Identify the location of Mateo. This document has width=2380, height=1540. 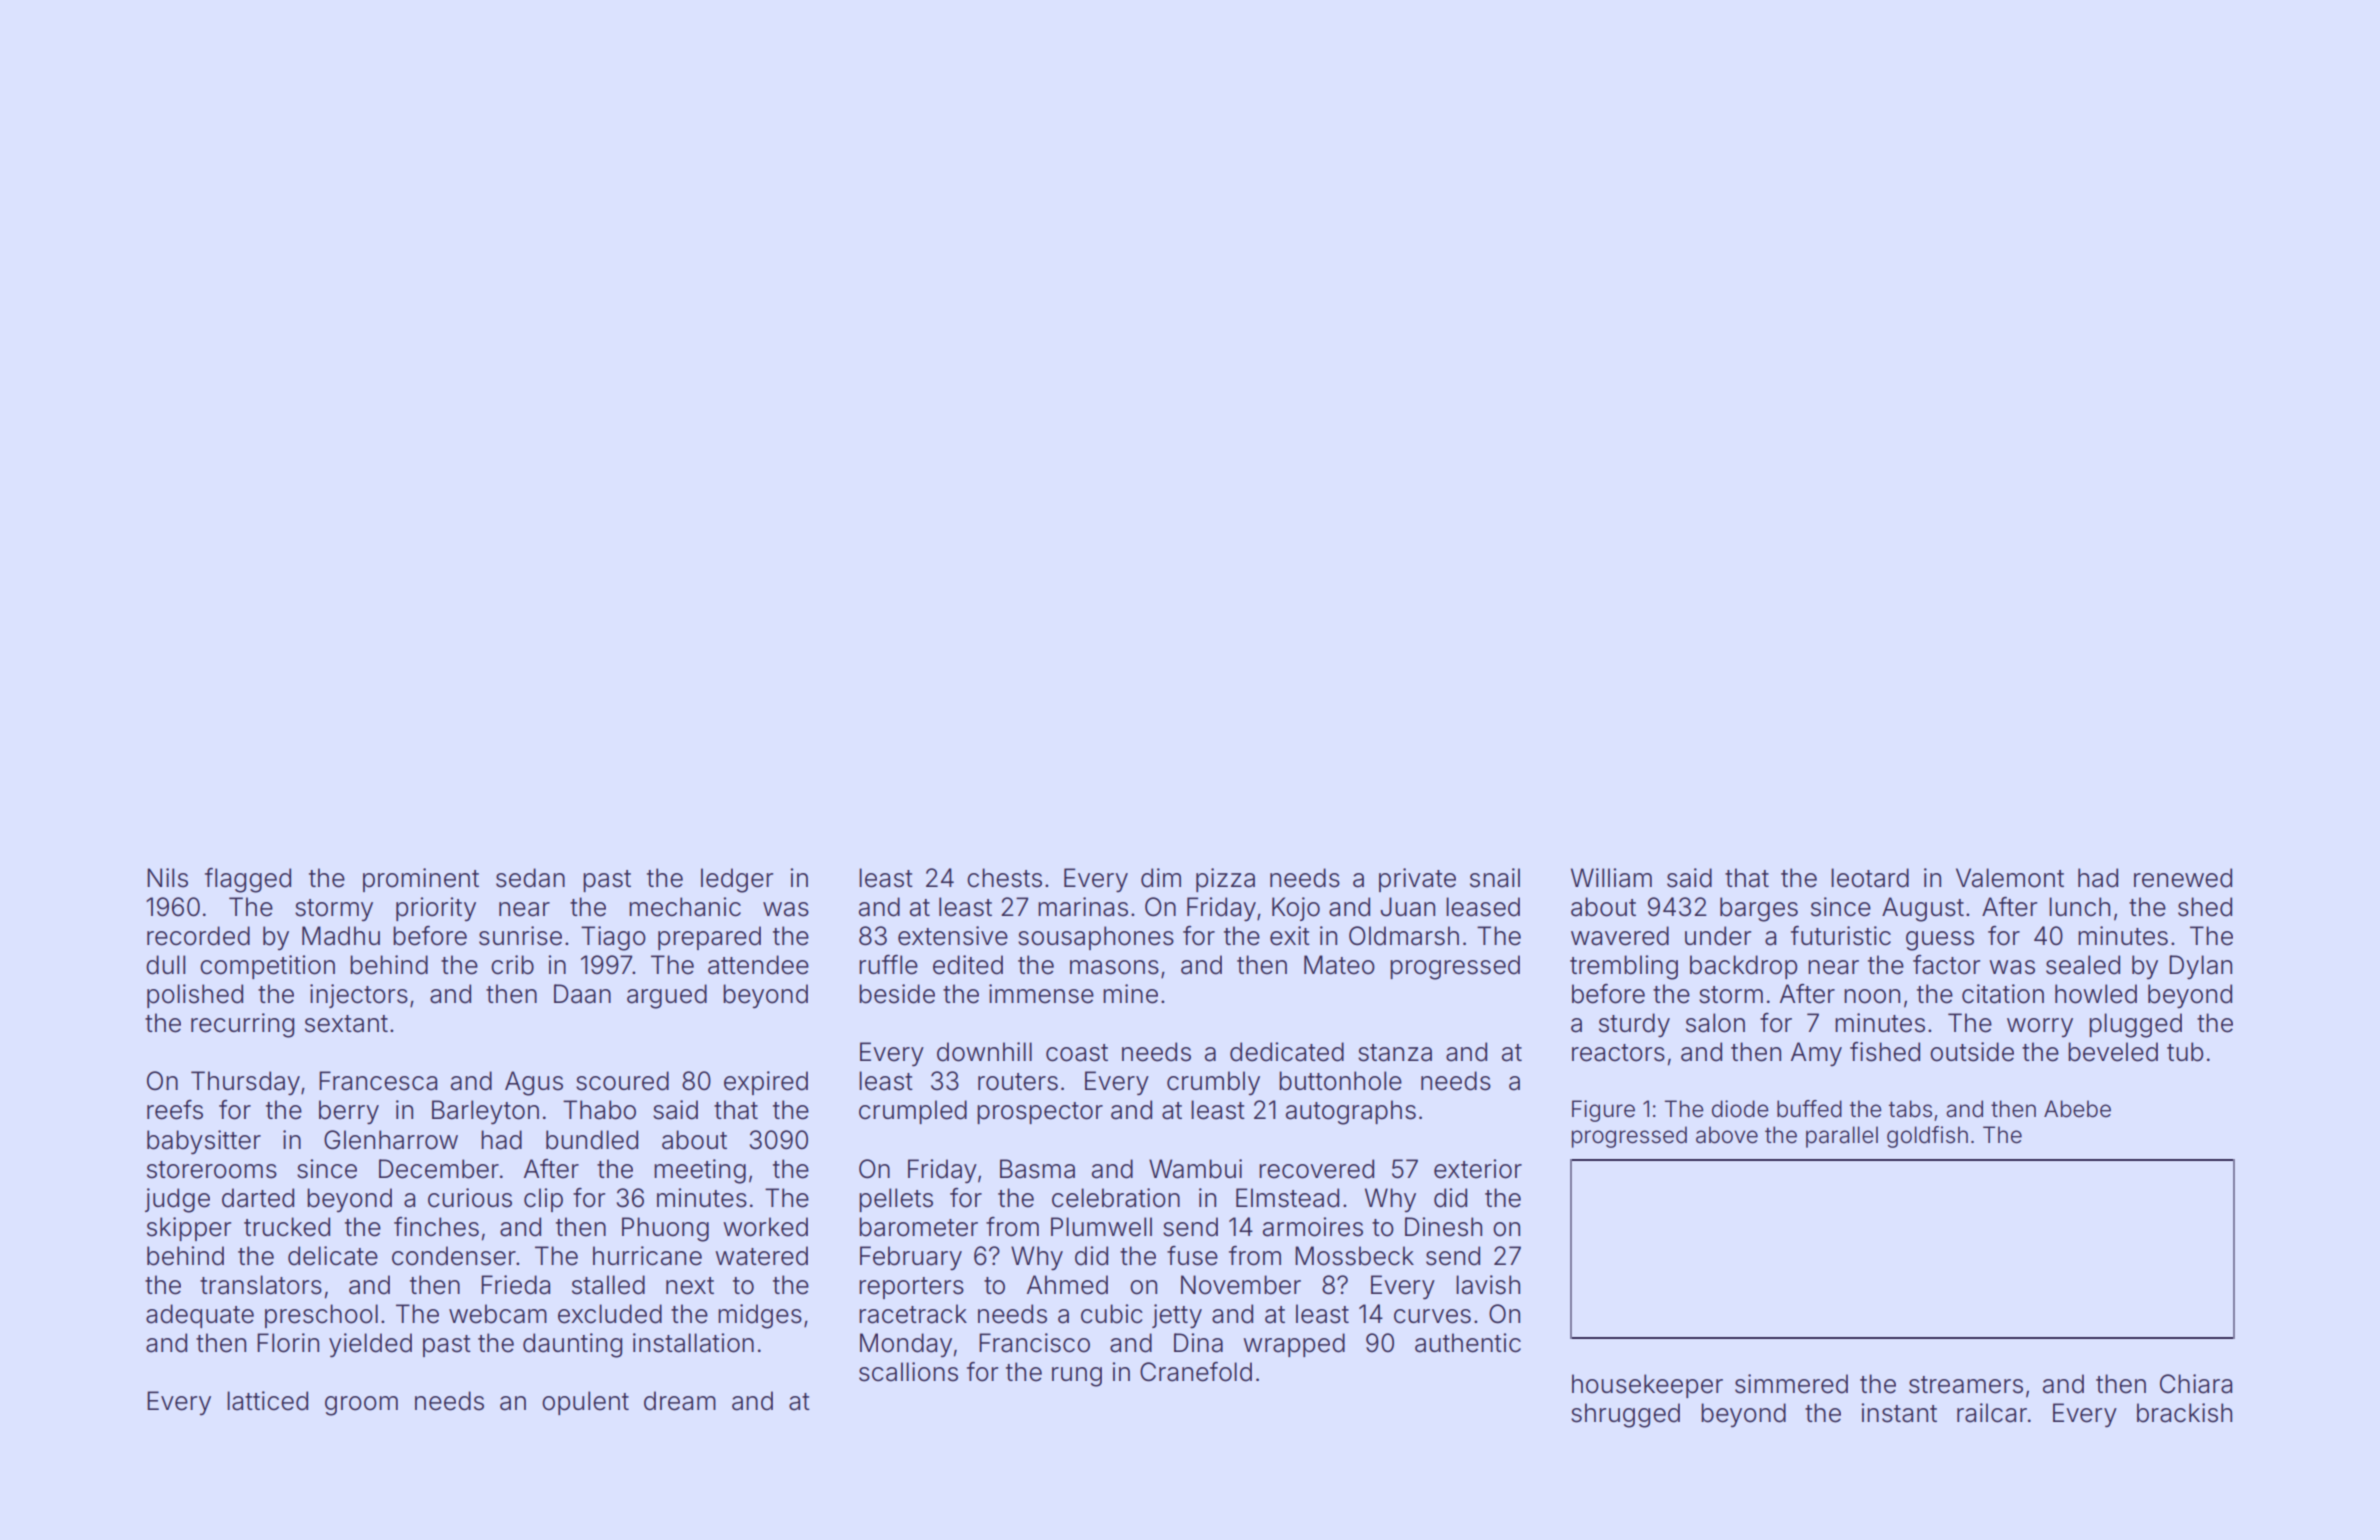
(1339, 965).
